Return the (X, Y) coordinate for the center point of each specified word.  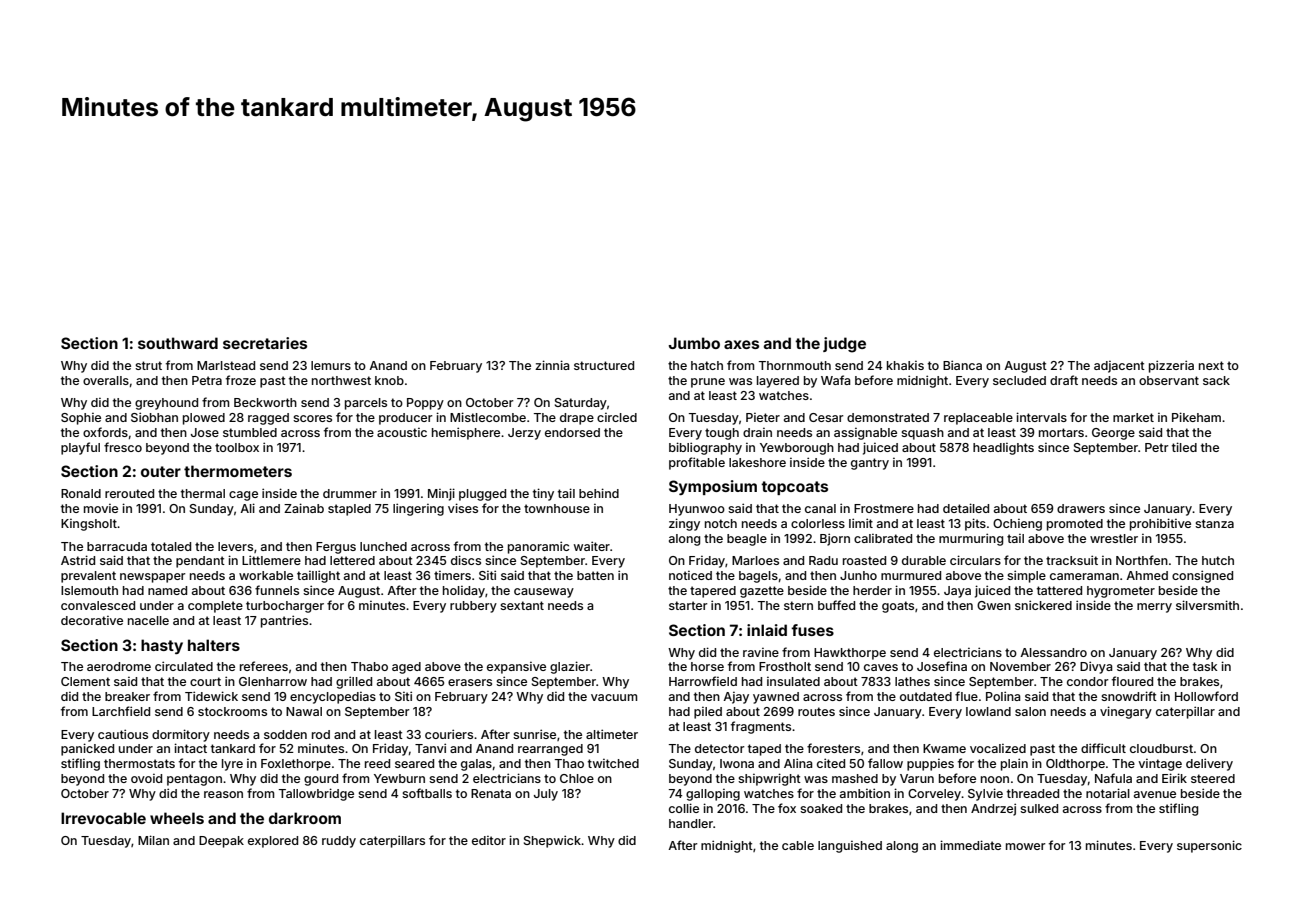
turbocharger (285, 607)
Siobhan (154, 417)
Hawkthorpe (850, 654)
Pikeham (1196, 417)
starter (688, 605)
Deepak (221, 842)
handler (691, 823)
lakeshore (757, 462)
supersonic (1209, 846)
